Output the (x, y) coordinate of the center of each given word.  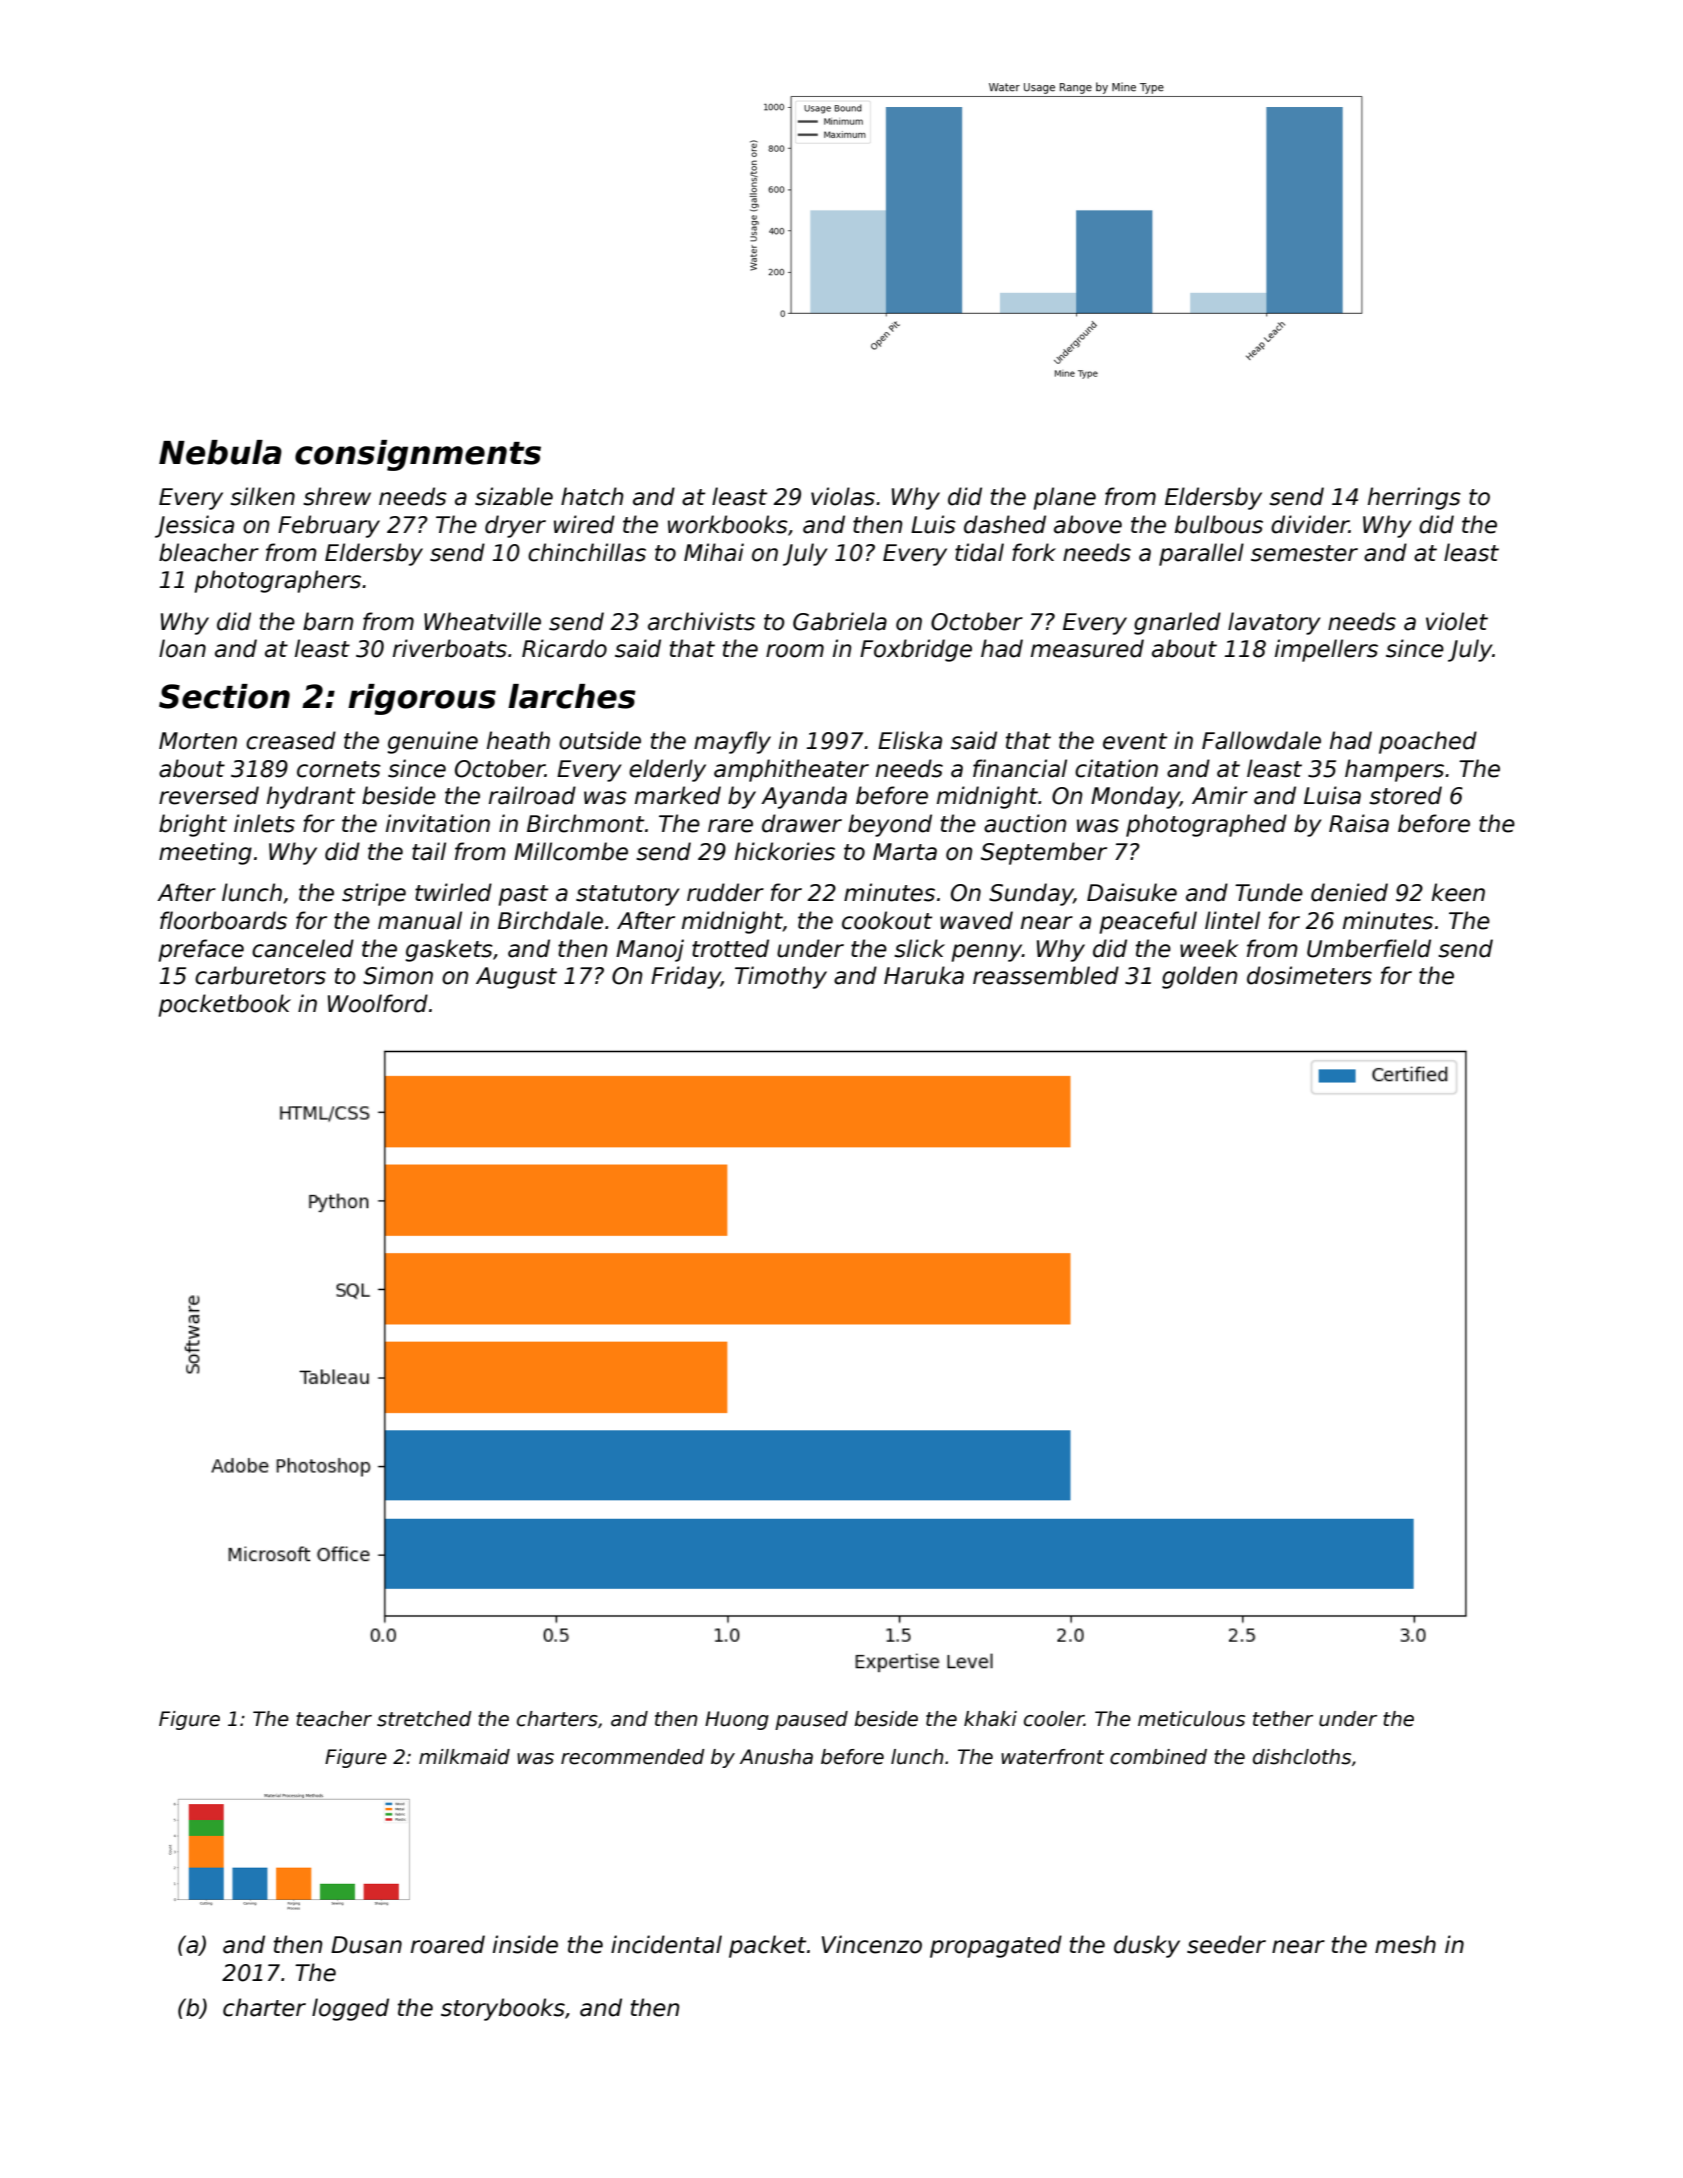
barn (328, 621)
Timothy (781, 977)
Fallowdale (1261, 740)
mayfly (732, 742)
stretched (424, 1719)
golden (1200, 977)
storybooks (503, 2009)
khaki (990, 1719)
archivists (701, 621)
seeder (1226, 1944)
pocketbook (224, 1005)
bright (193, 825)
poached (1428, 742)
